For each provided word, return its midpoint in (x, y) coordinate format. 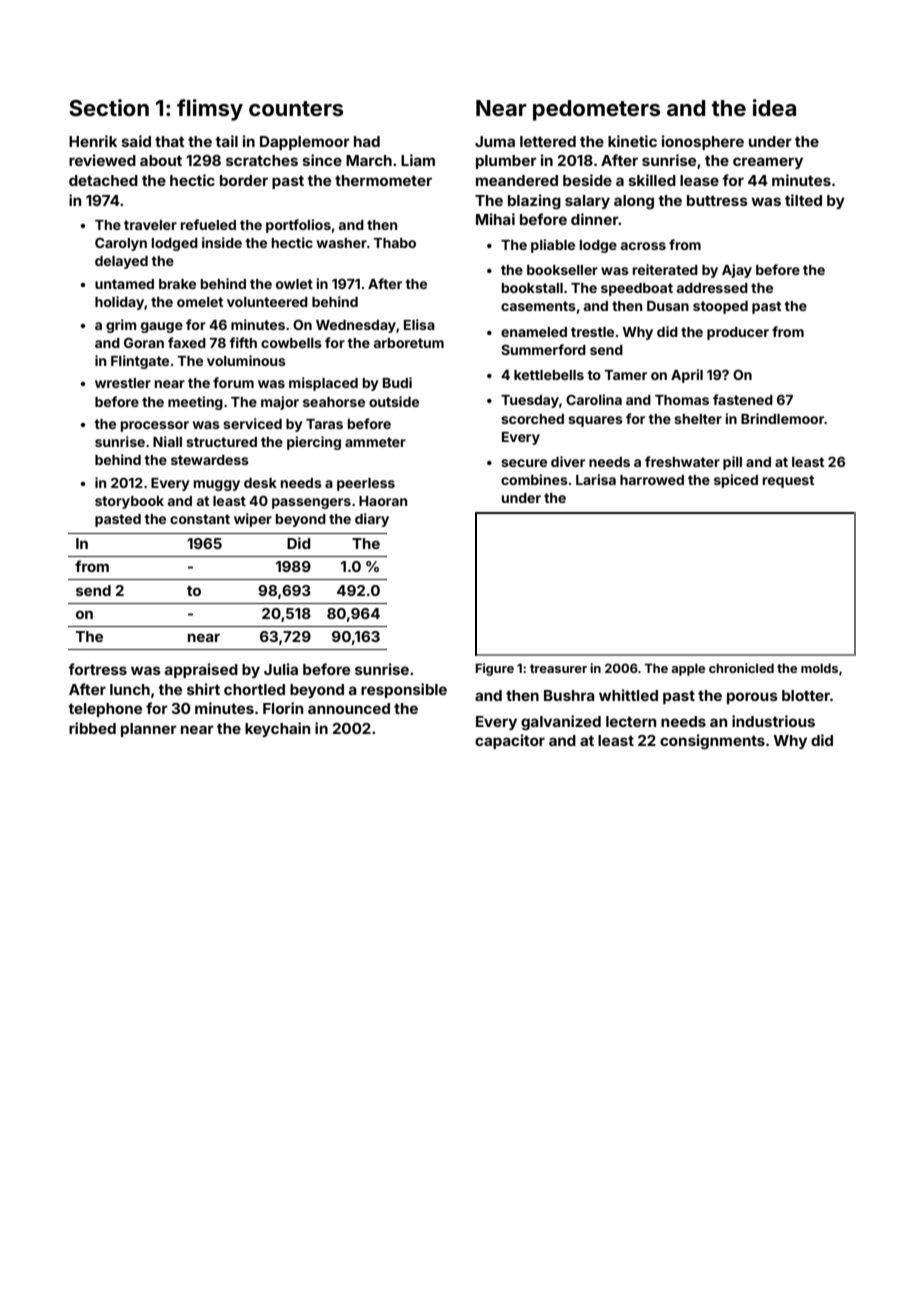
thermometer (383, 180)
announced (349, 708)
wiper (253, 520)
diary (372, 520)
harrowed (652, 480)
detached (103, 180)
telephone (105, 710)
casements (538, 306)
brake (177, 284)
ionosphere (703, 142)
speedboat (637, 289)
